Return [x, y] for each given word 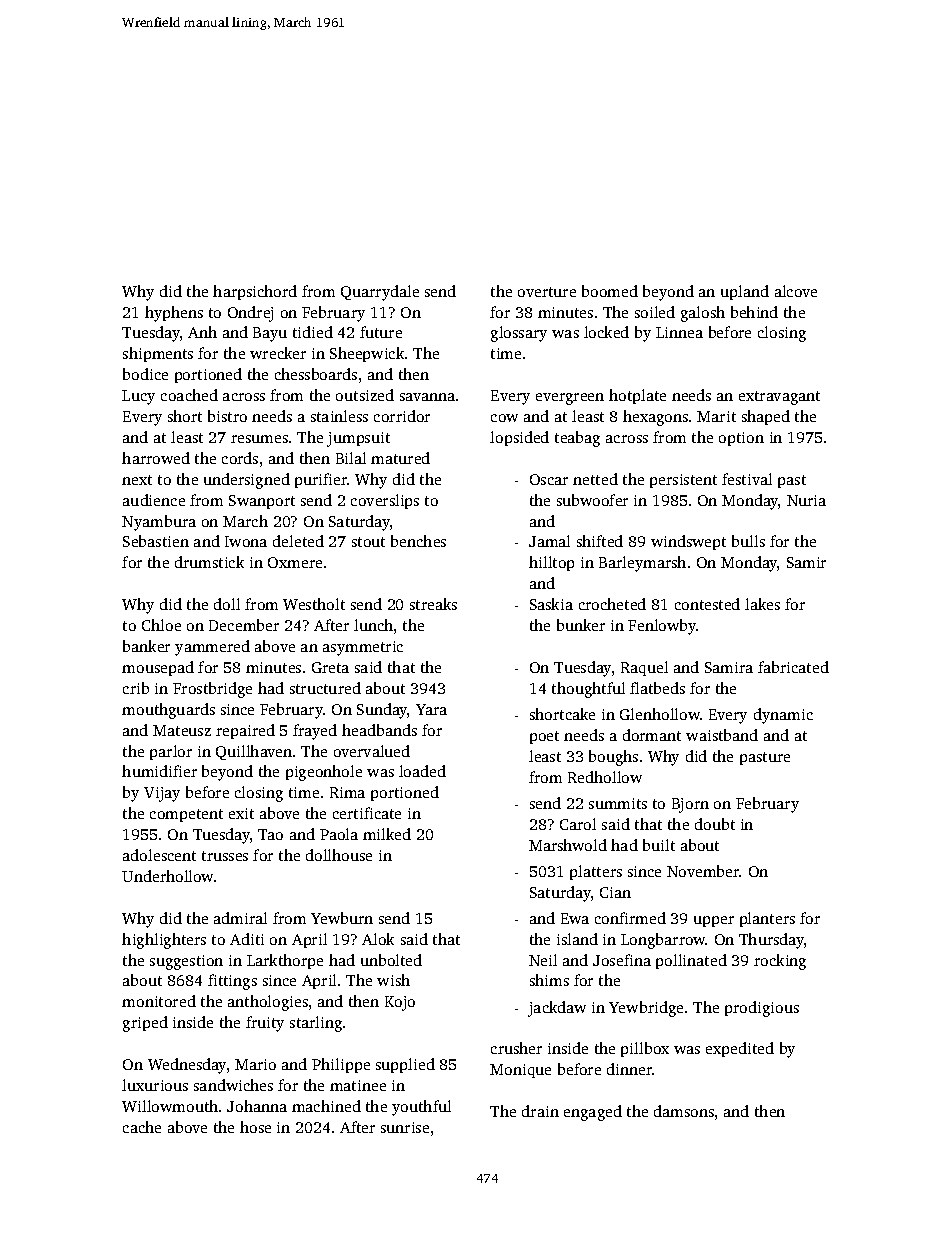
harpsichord [255, 292]
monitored [159, 1001]
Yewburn [342, 918]
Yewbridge [646, 1009]
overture [547, 292]
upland [745, 292]
